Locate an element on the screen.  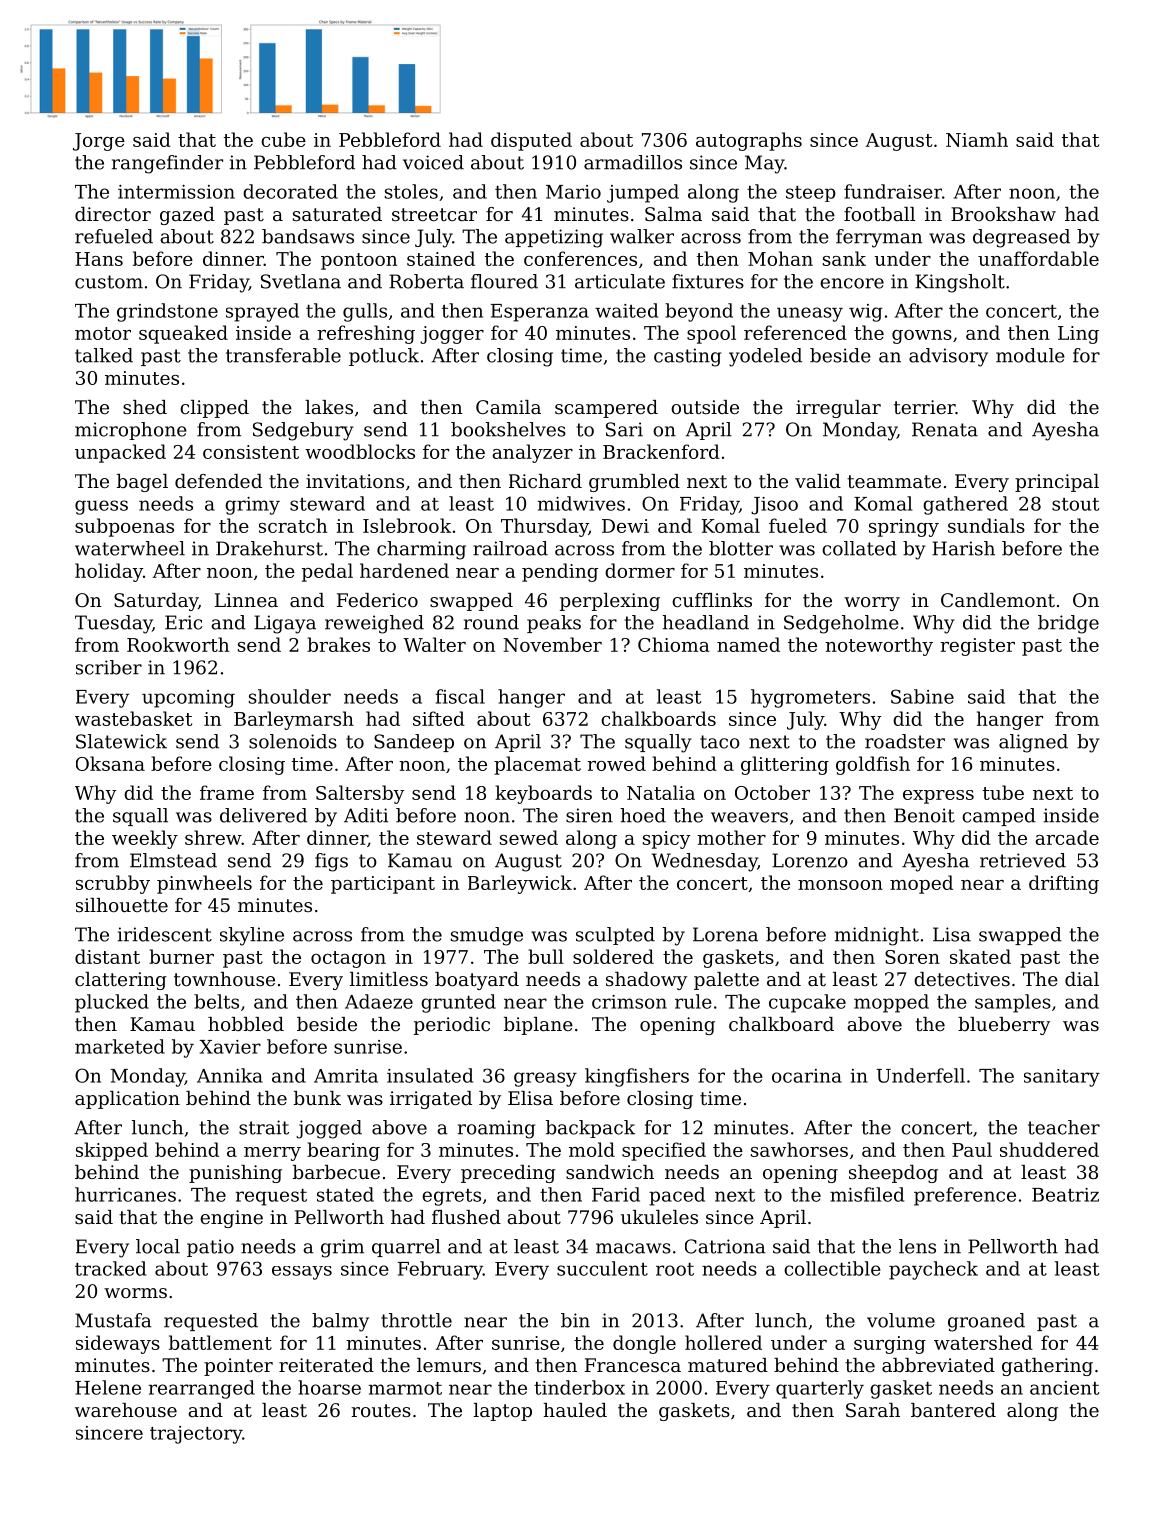
barbecue is located at coordinates (336, 1172).
